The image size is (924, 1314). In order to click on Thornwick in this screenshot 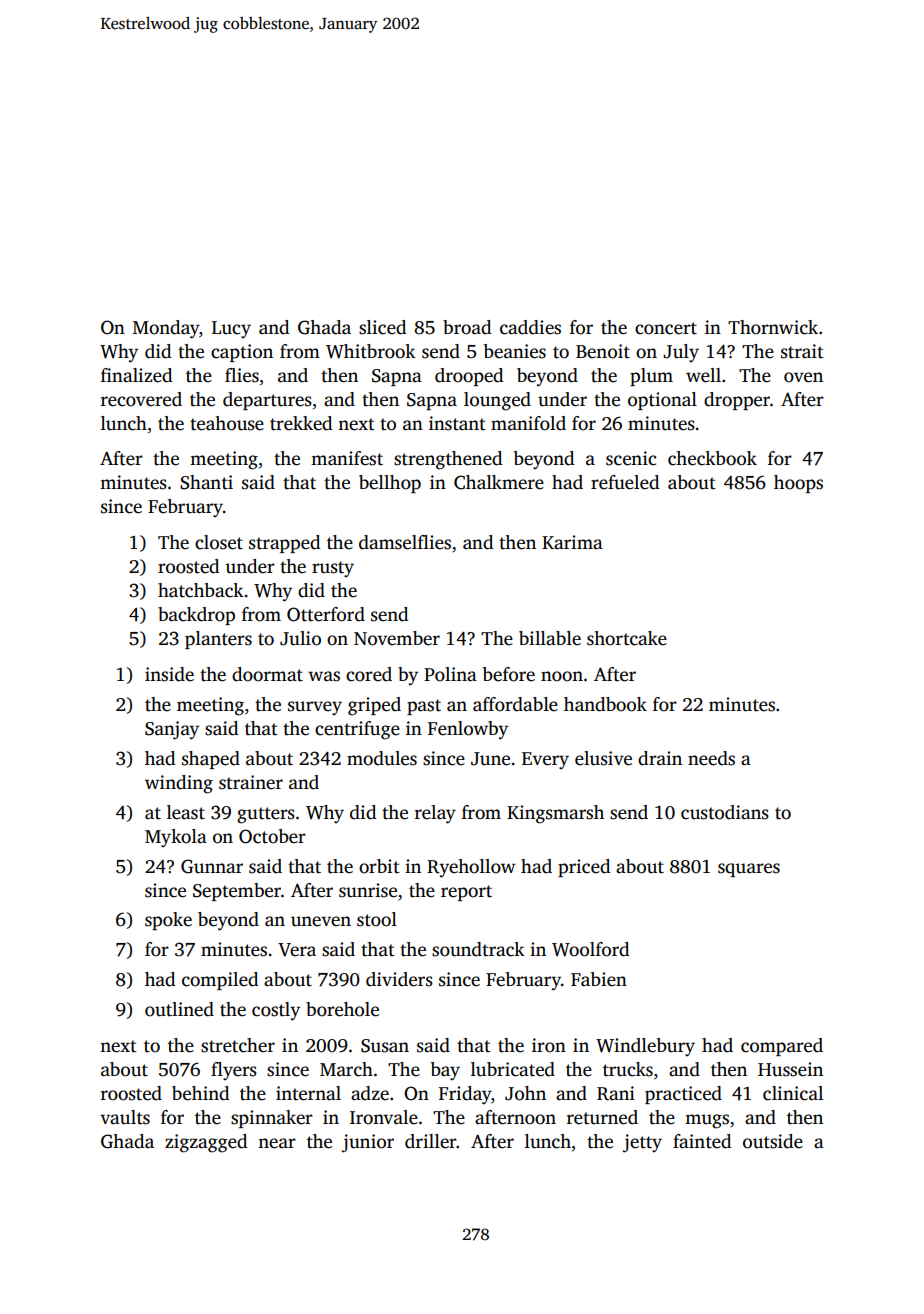, I will do `click(773, 327)`.
